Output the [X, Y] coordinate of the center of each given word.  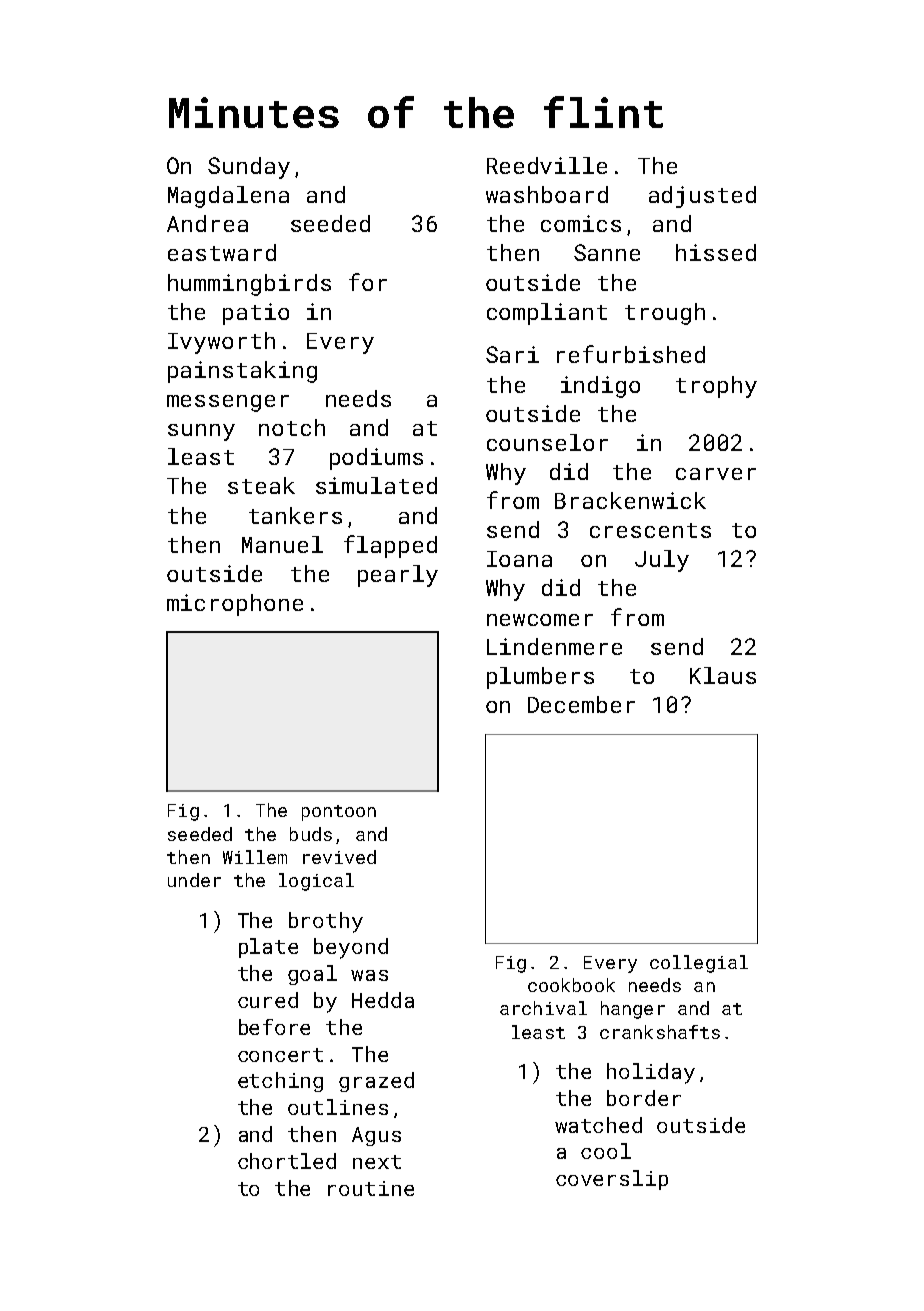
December [581, 704]
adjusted [702, 197]
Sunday [249, 168]
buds [311, 834]
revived [339, 857]
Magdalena [228, 197]
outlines [338, 1107]
